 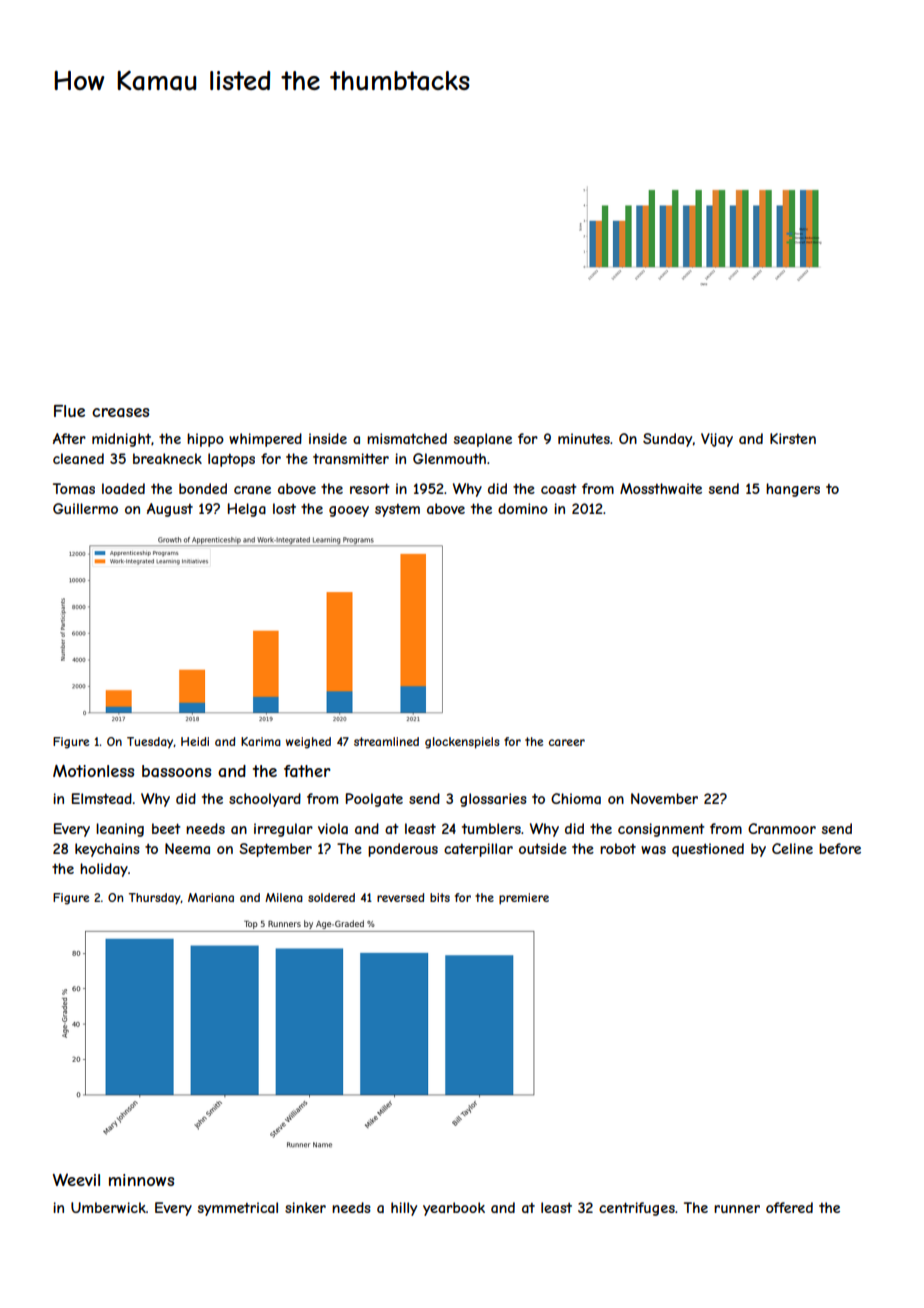 What do you see at coordinates (93, 771) in the document?
I see `Motionless` at bounding box center [93, 771].
